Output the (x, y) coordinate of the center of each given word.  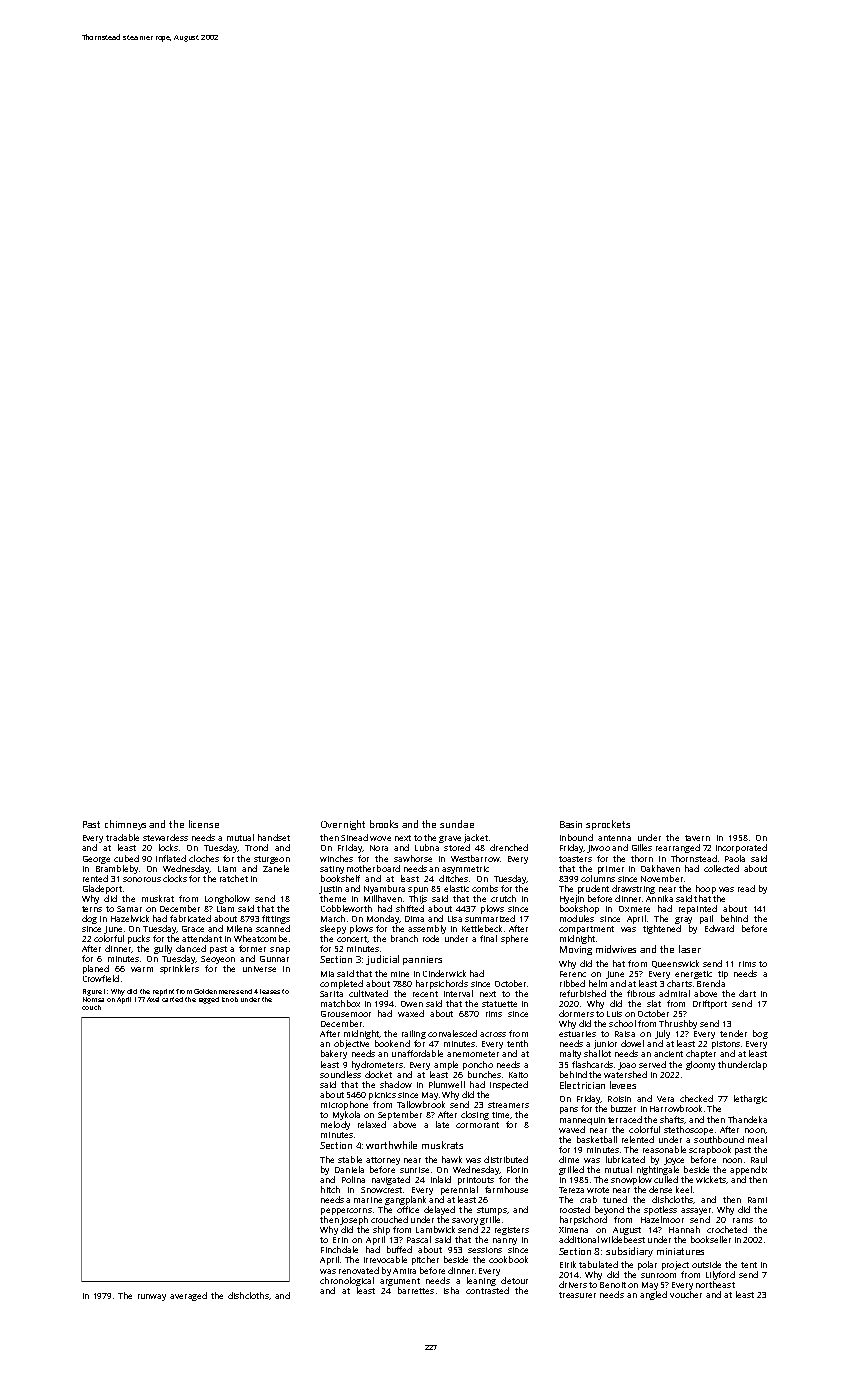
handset (274, 837)
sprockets (608, 825)
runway (152, 1297)
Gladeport (102, 889)
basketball (597, 1139)
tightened (662, 929)
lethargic (750, 1099)
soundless (340, 1074)
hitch (330, 1189)
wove (380, 838)
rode (431, 938)
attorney (383, 1161)
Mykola (346, 1115)
